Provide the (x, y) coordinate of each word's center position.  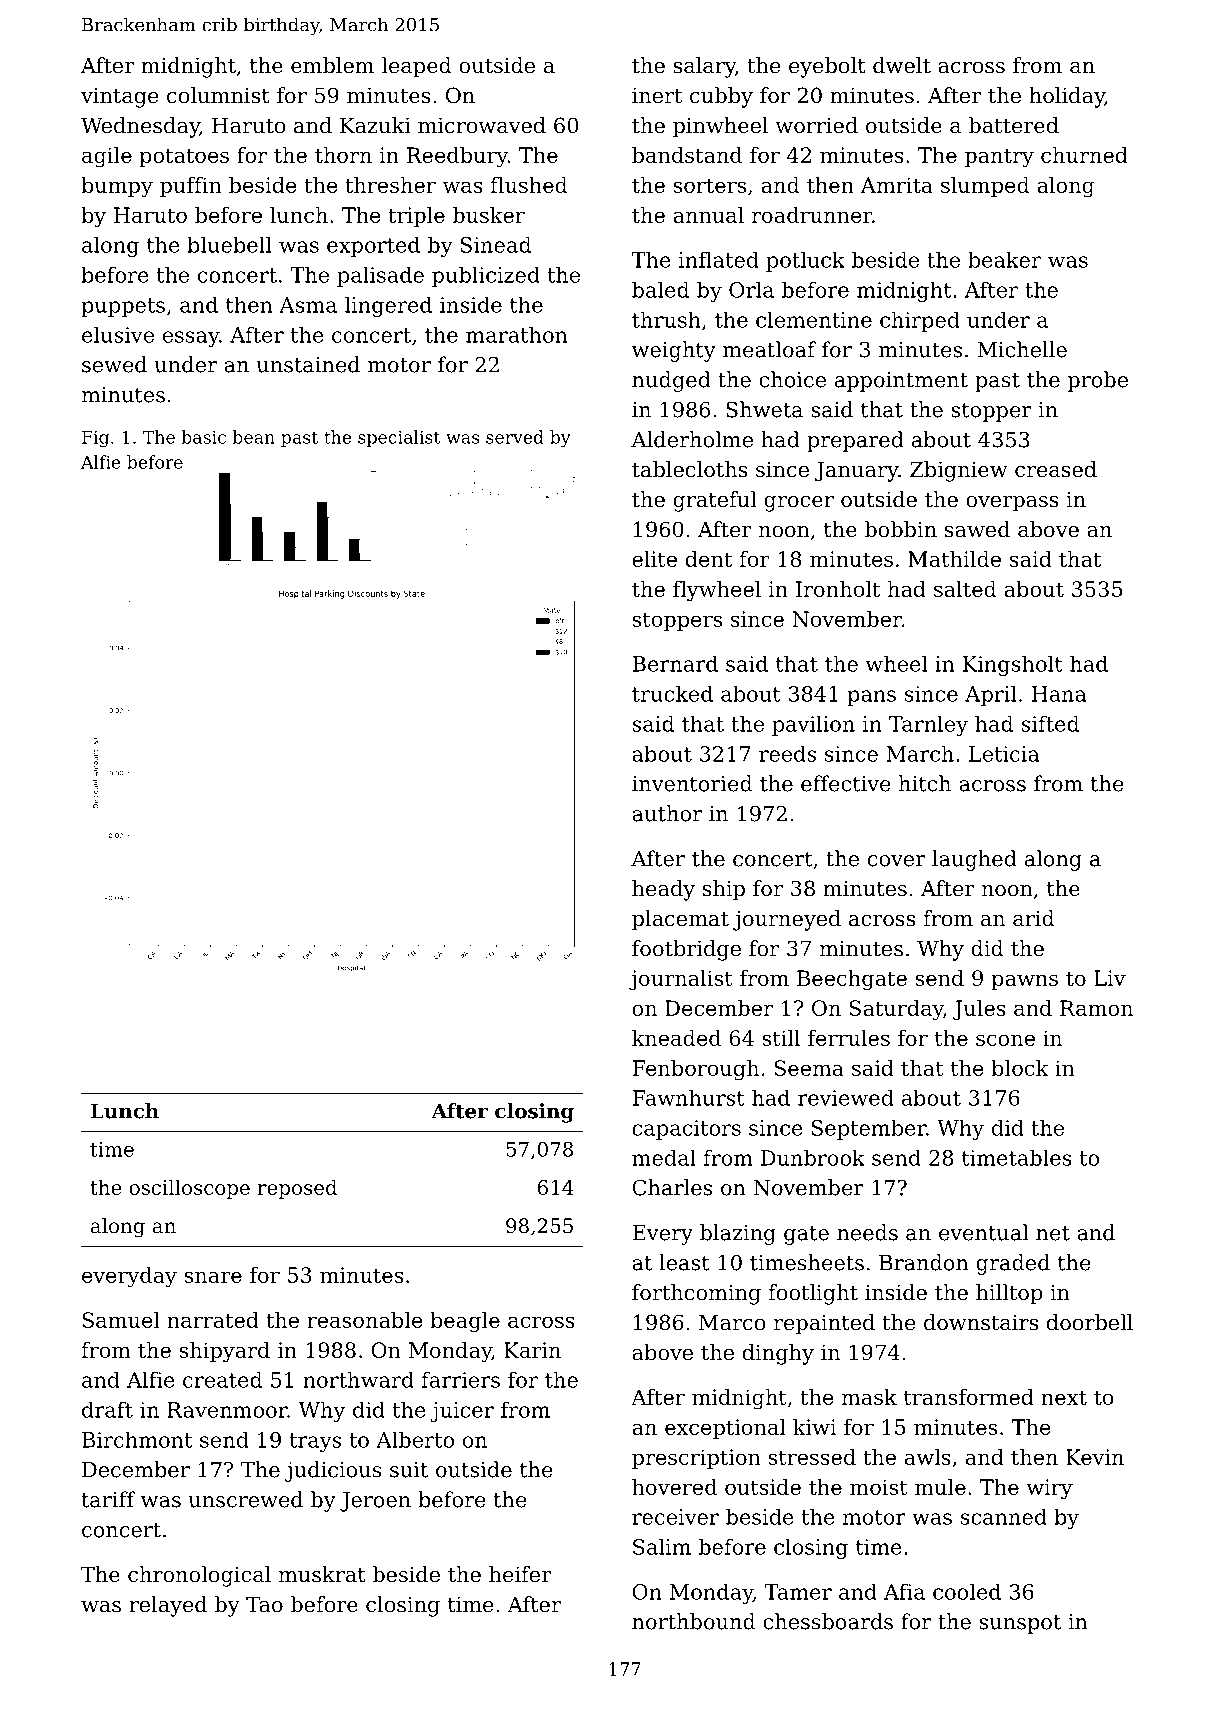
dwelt (902, 65)
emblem (332, 65)
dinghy (778, 1354)
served (515, 437)
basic (204, 437)
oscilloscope (190, 1189)
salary (704, 67)
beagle (465, 1322)
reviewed (846, 1098)
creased (1056, 469)
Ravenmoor (227, 1410)
